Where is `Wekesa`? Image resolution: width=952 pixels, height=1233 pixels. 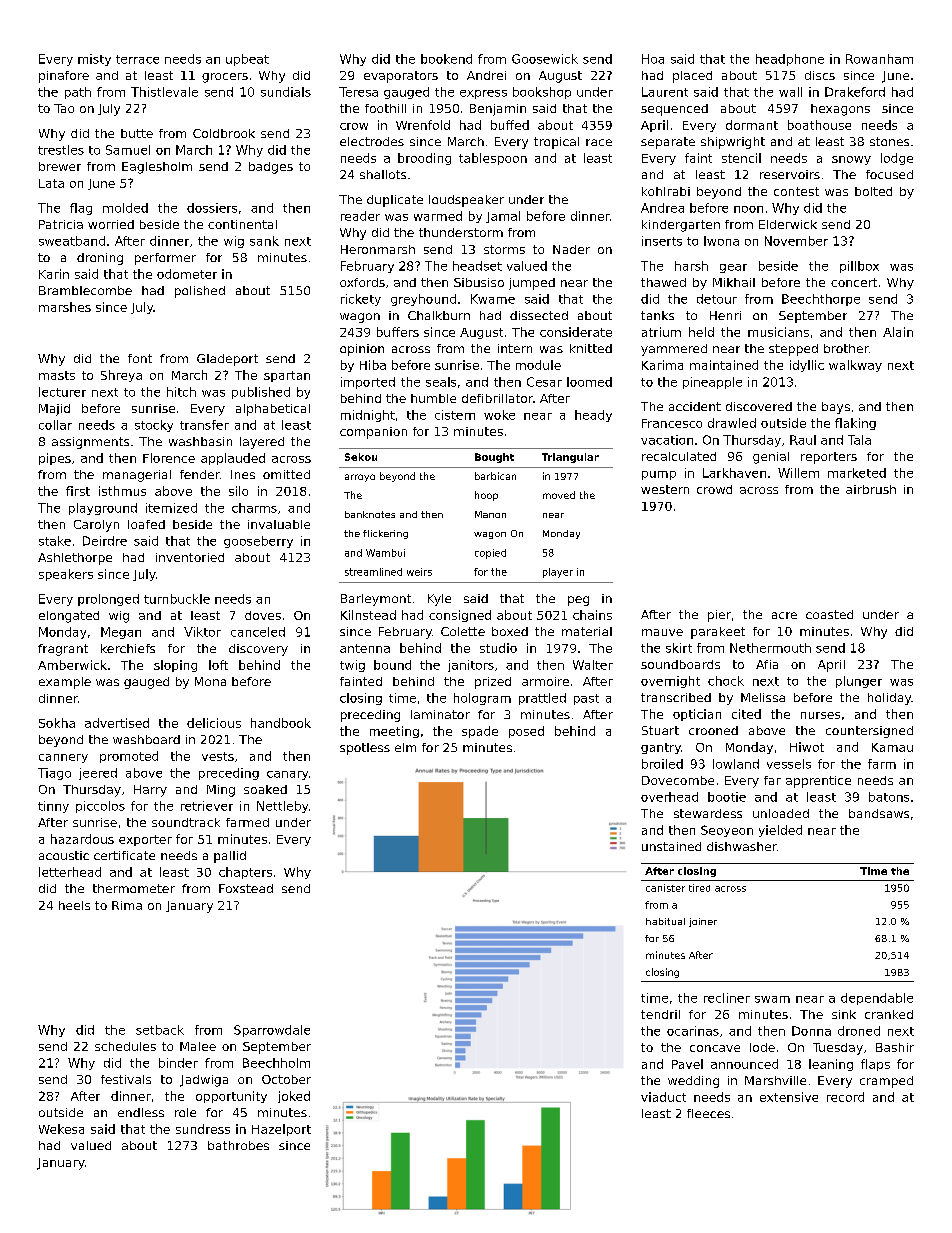
Wekesa is located at coordinates (61, 1129).
